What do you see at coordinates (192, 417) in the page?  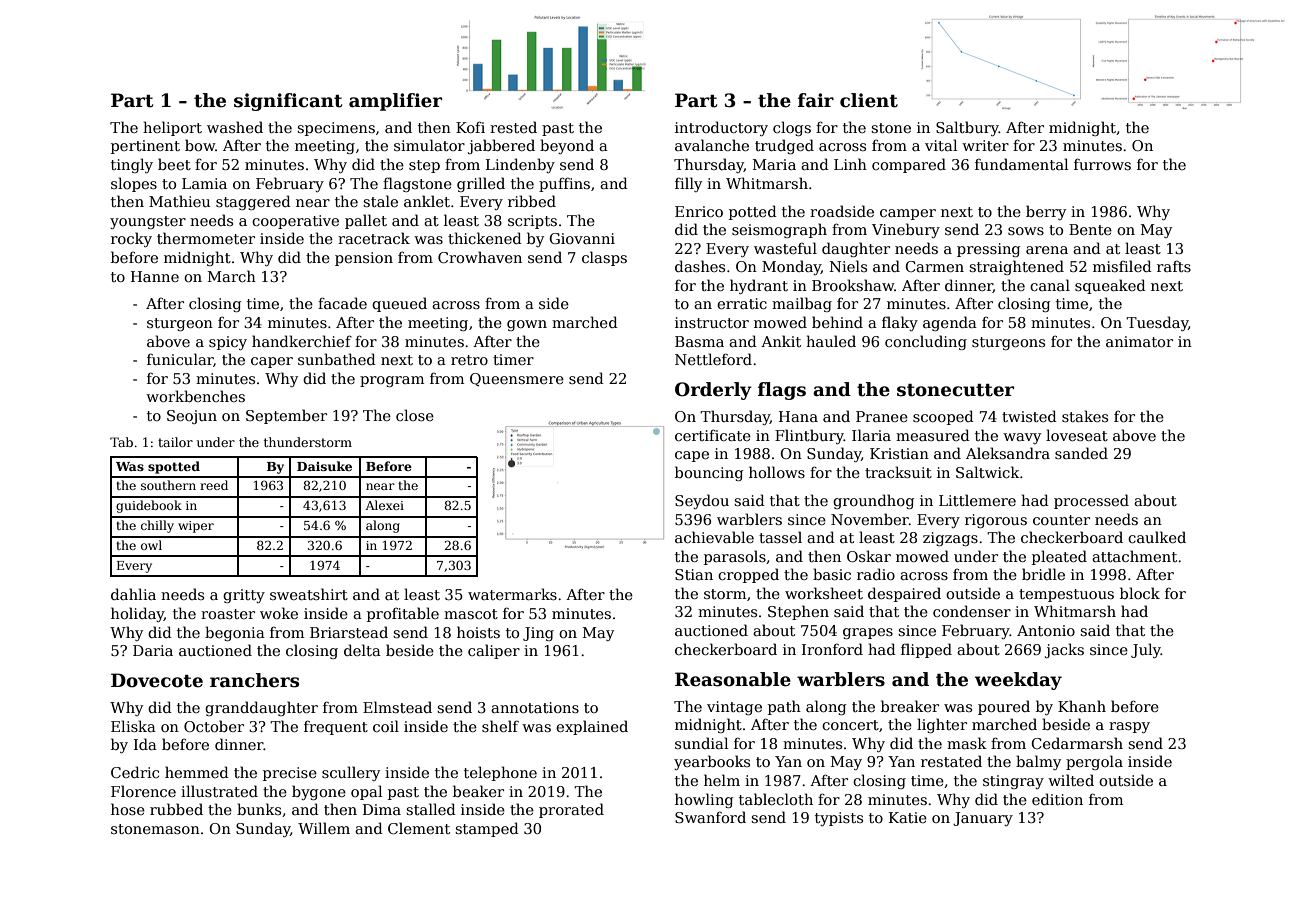 I see `Seojun` at bounding box center [192, 417].
